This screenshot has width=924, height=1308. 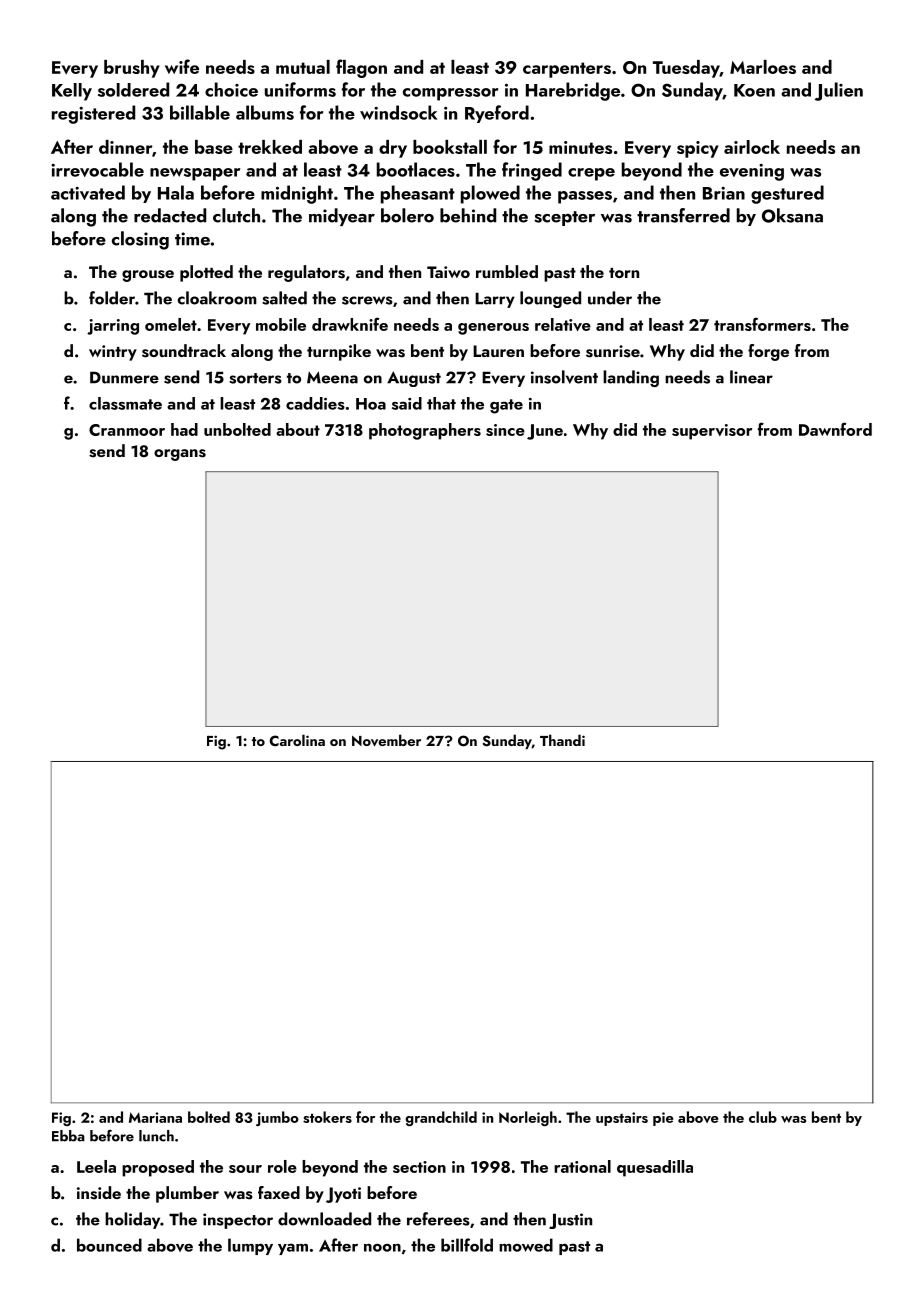 I want to click on carpenters, so click(x=567, y=70).
